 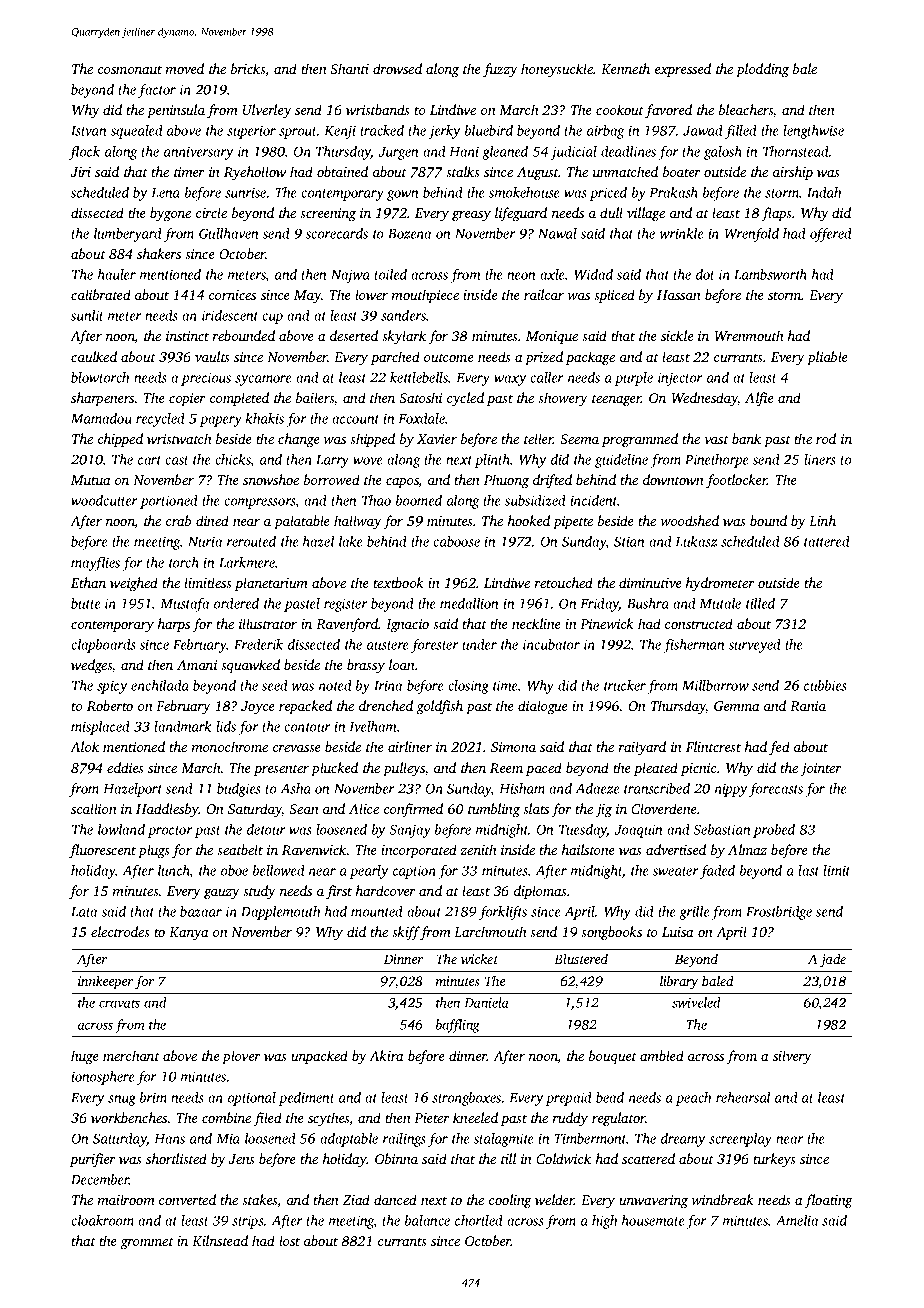 I want to click on expressed, so click(x=683, y=70).
